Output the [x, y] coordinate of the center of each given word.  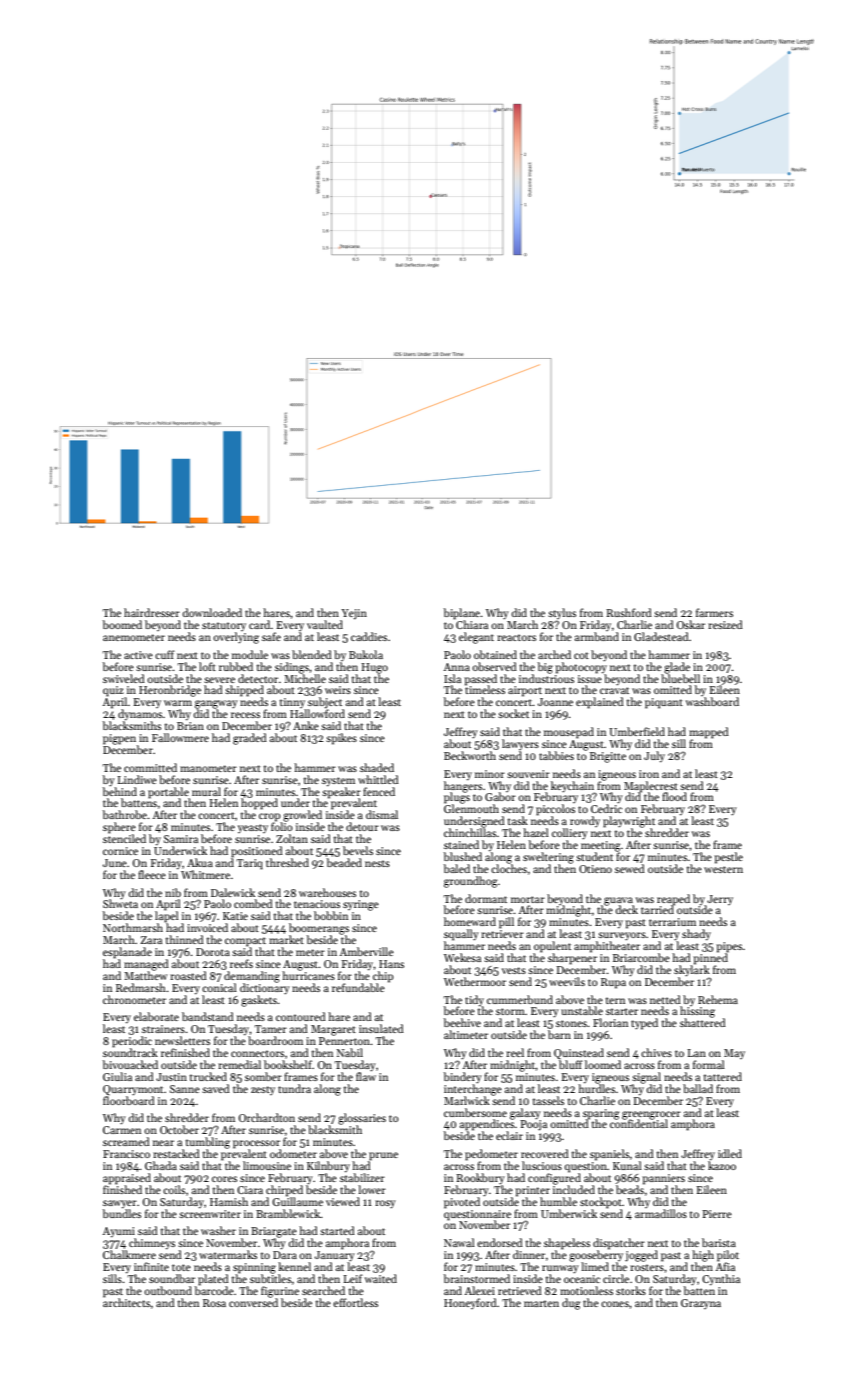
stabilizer [362, 1177]
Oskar [691, 624]
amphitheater [607, 947]
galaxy [525, 1114]
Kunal [627, 1165]
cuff [165, 654]
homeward [470, 921]
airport [525, 691]
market [286, 939]
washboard [712, 701]
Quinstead [579, 1053]
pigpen [119, 739]
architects [126, 1302]
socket [513, 713]
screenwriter [210, 1214]
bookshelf [288, 1064]
